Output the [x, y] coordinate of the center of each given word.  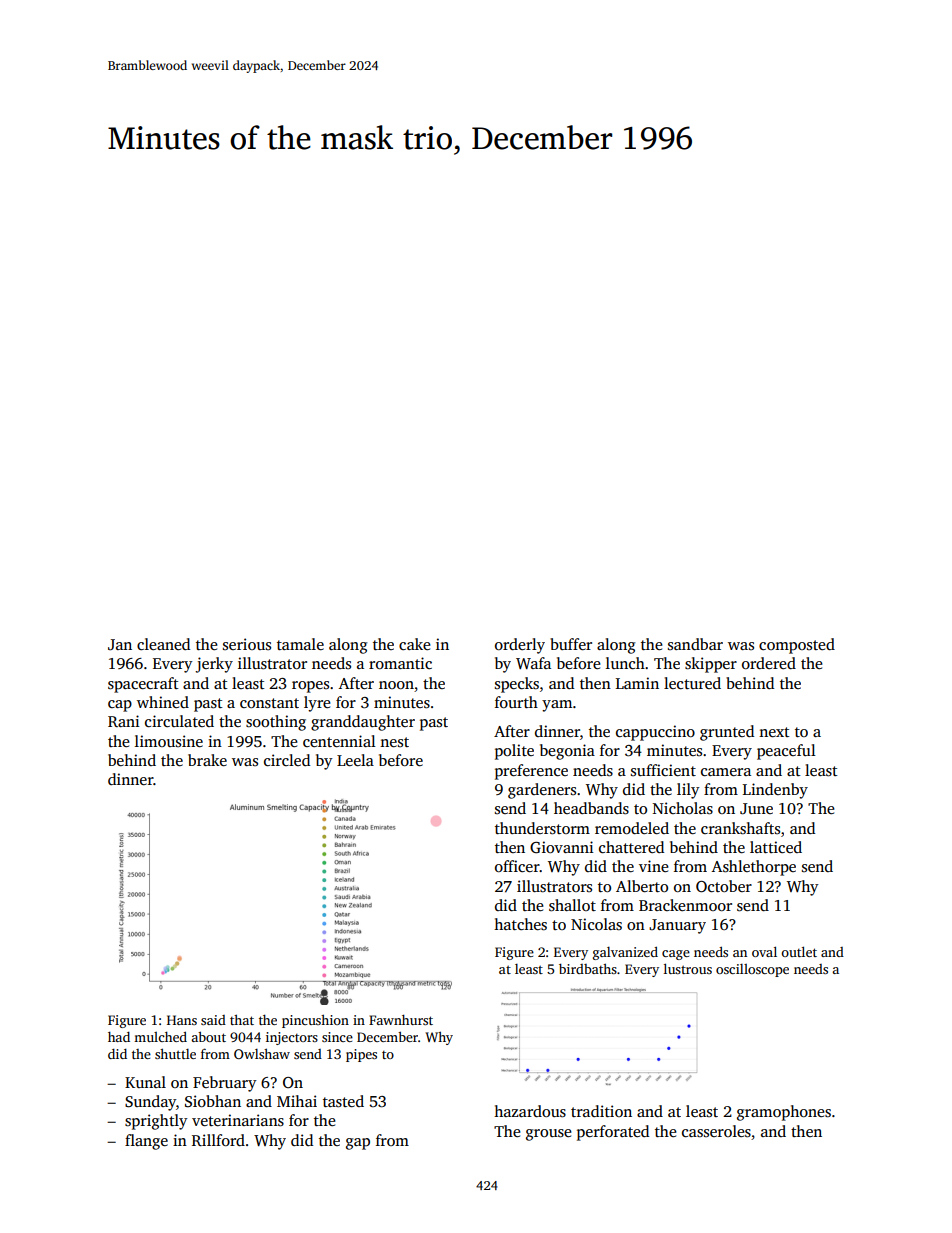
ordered [769, 663]
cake [415, 644]
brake [207, 760]
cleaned [163, 644]
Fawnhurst [401, 1020]
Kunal [145, 1082]
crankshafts [740, 828]
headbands [591, 808]
